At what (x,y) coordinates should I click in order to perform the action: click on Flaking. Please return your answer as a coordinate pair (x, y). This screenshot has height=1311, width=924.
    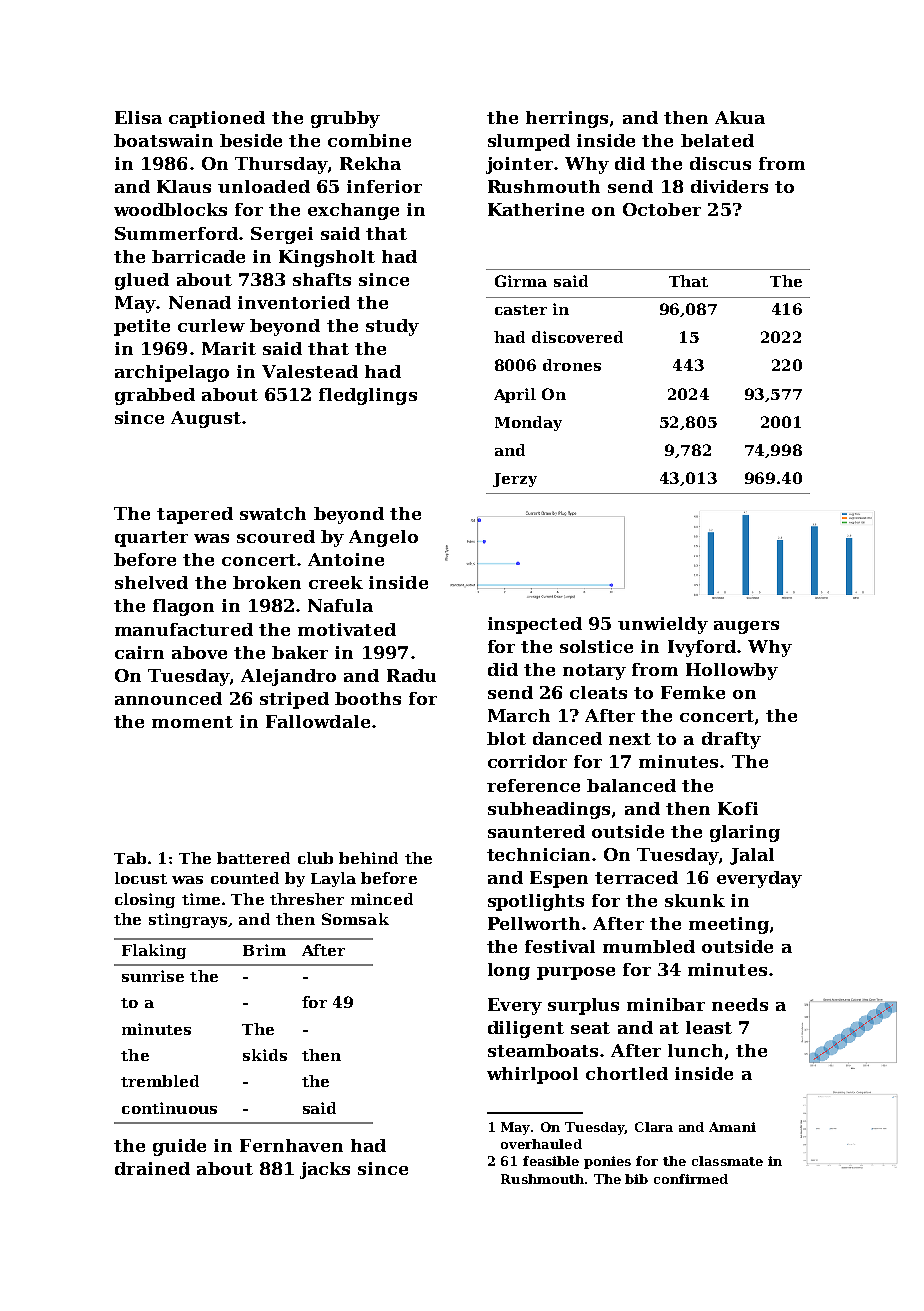
    Looking at the image, I should click on (154, 951).
